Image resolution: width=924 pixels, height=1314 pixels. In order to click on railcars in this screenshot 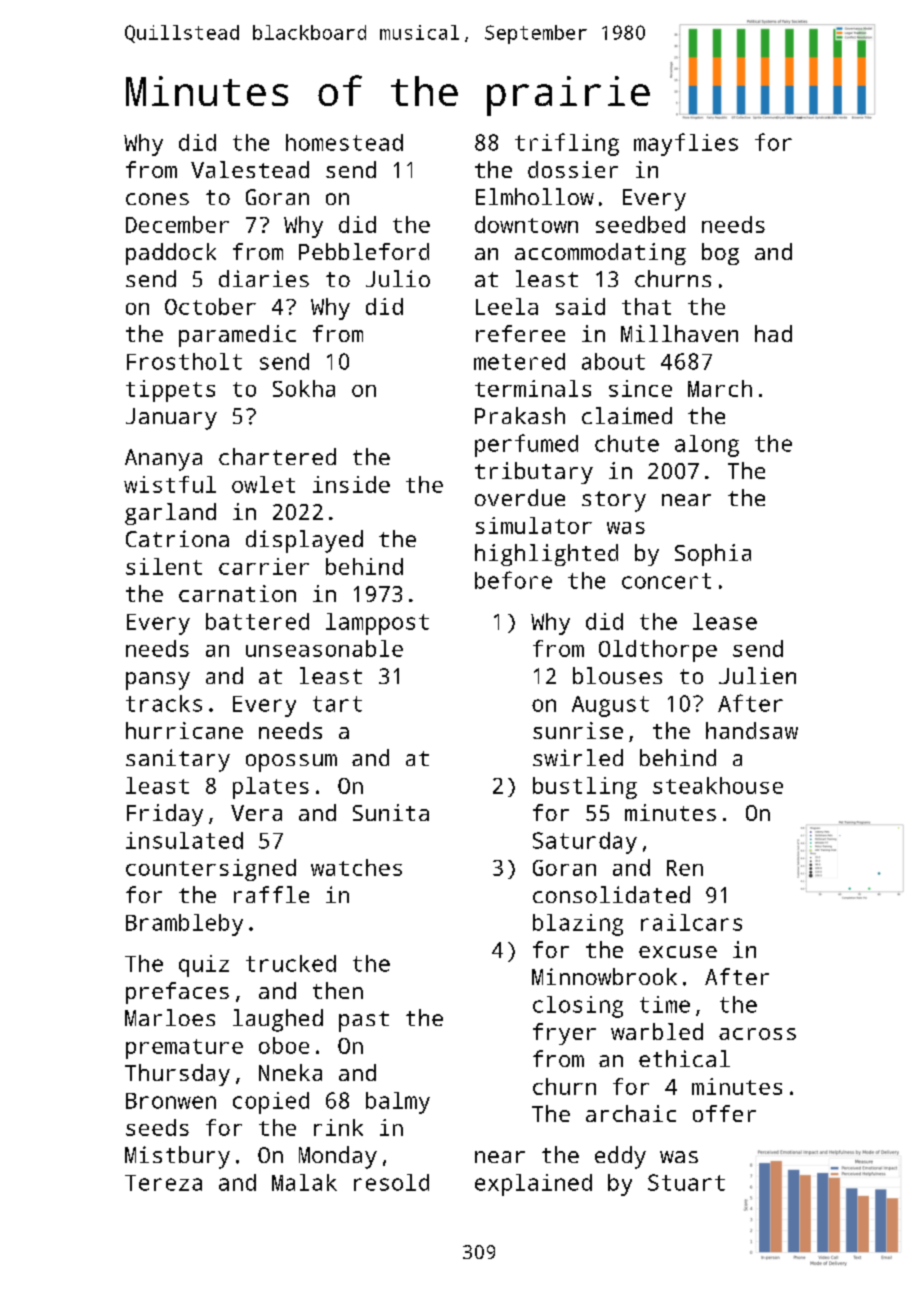, I will do `click(691, 922)`.
